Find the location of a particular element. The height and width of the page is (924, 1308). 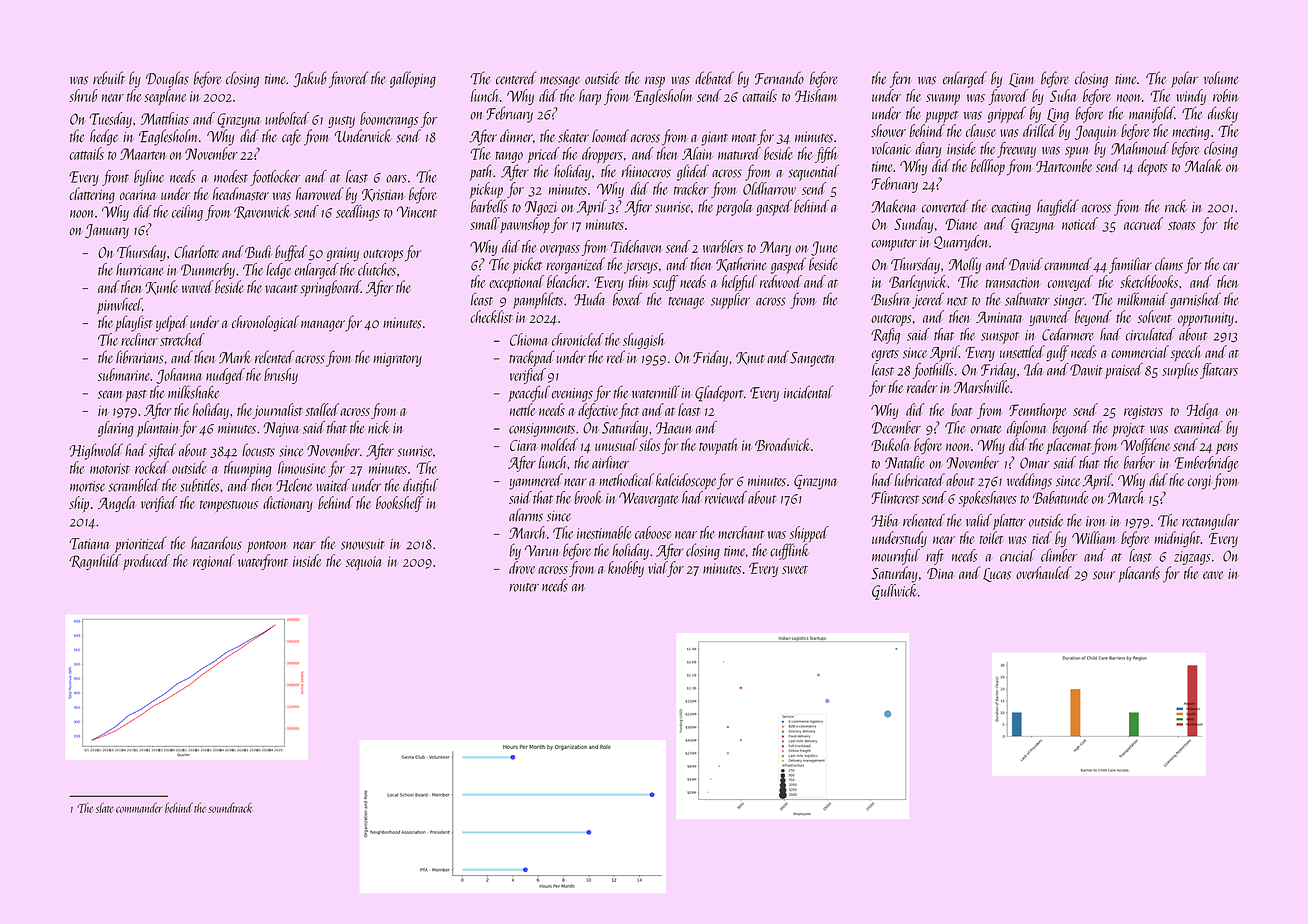

pinwheel is located at coordinates (119, 306).
